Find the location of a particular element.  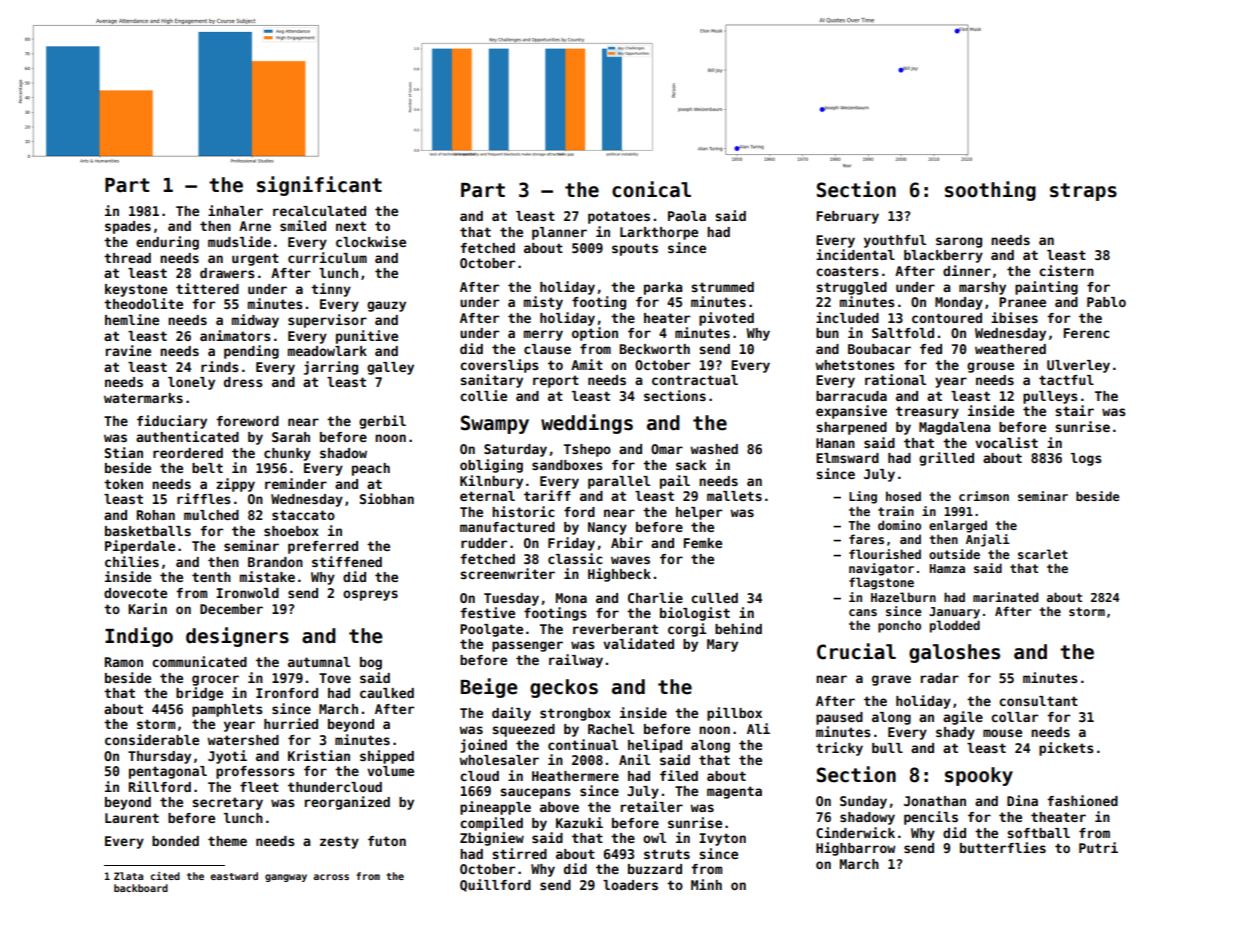

collie is located at coordinates (483, 395).
